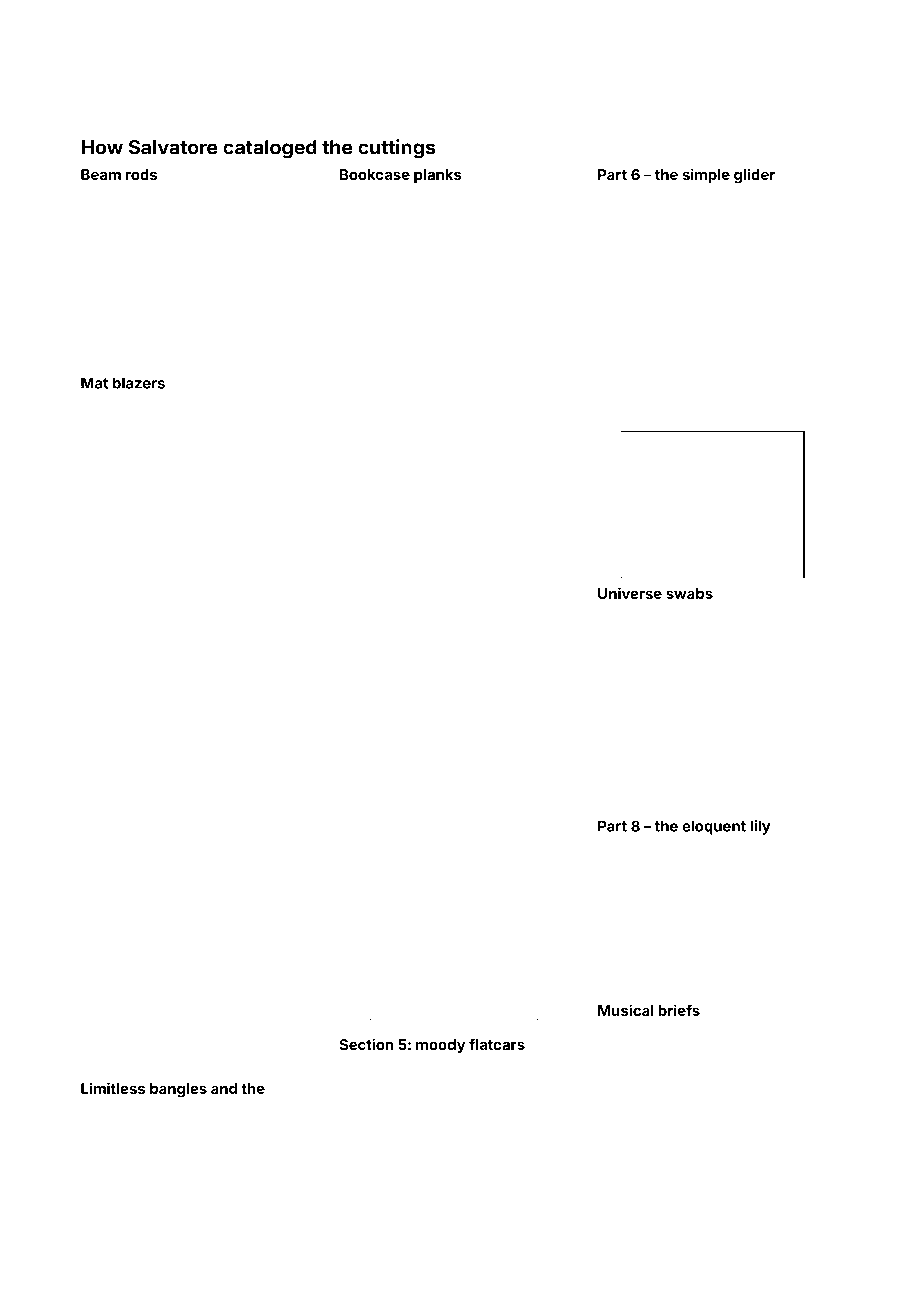 The height and width of the image is (1316, 908). I want to click on Vaclav, so click(480, 1124).
